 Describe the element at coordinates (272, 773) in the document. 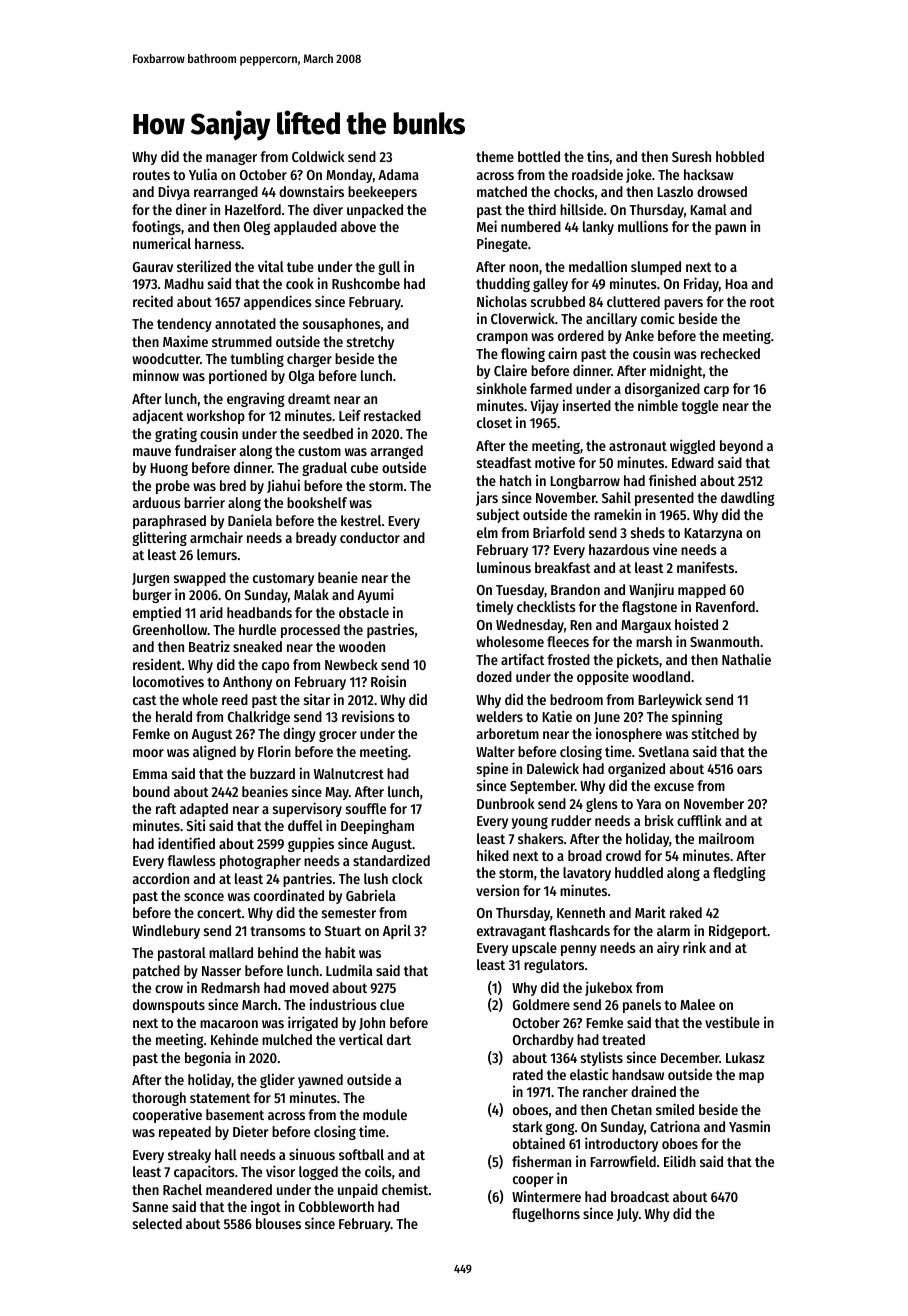

I see `buzzard` at that location.
